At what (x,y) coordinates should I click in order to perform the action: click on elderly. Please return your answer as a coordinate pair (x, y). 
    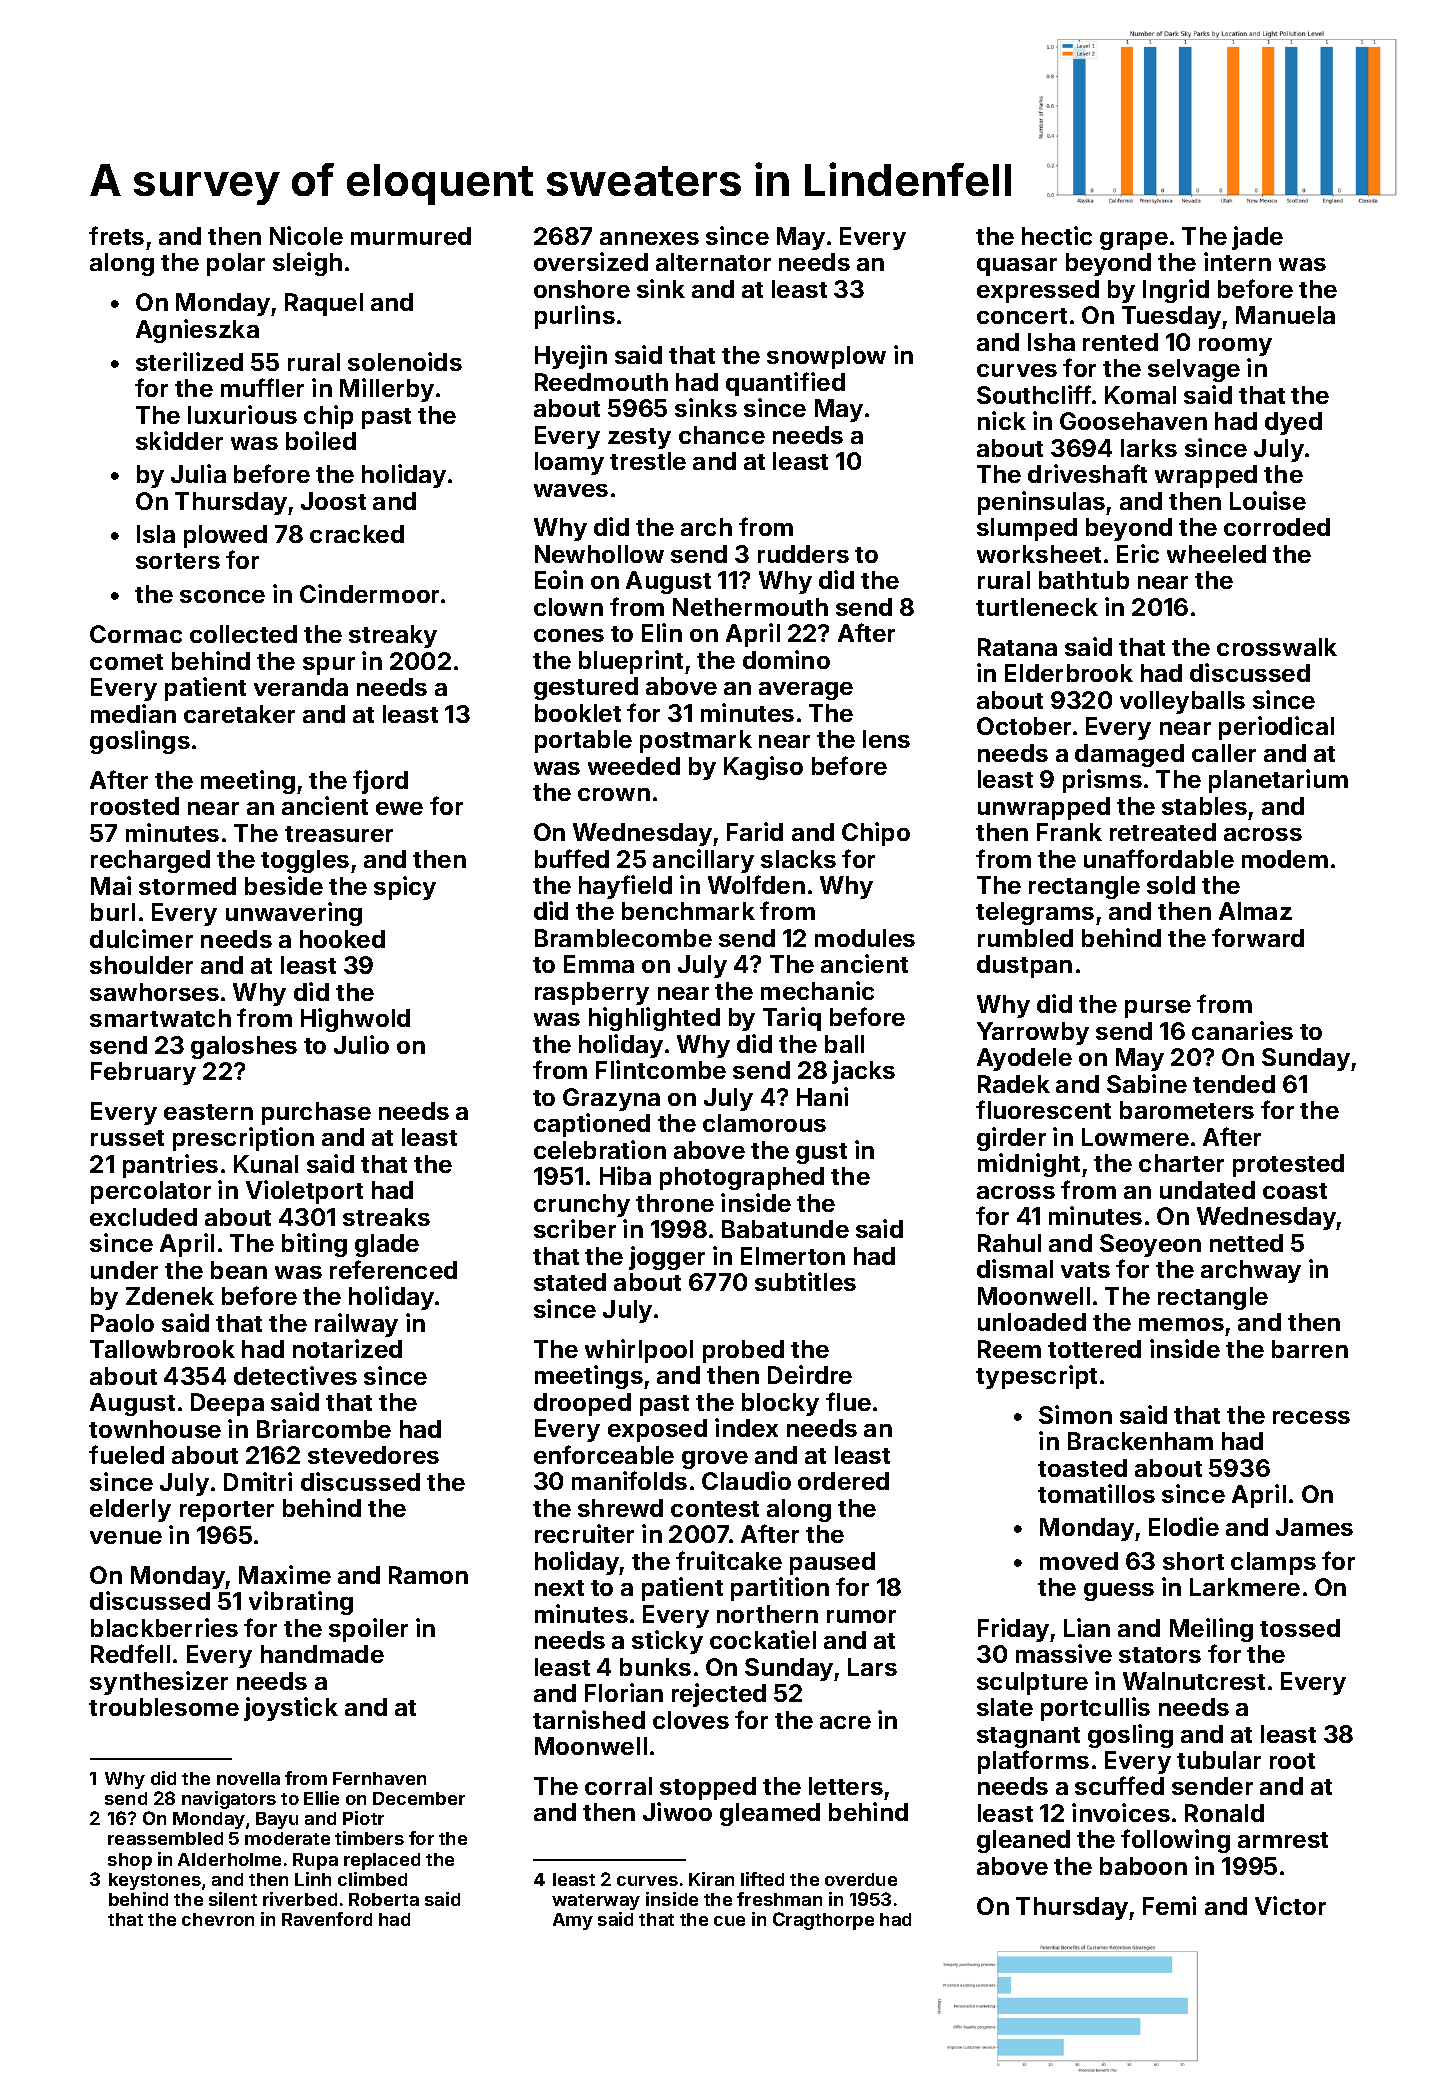
    Looking at the image, I should click on (130, 1510).
